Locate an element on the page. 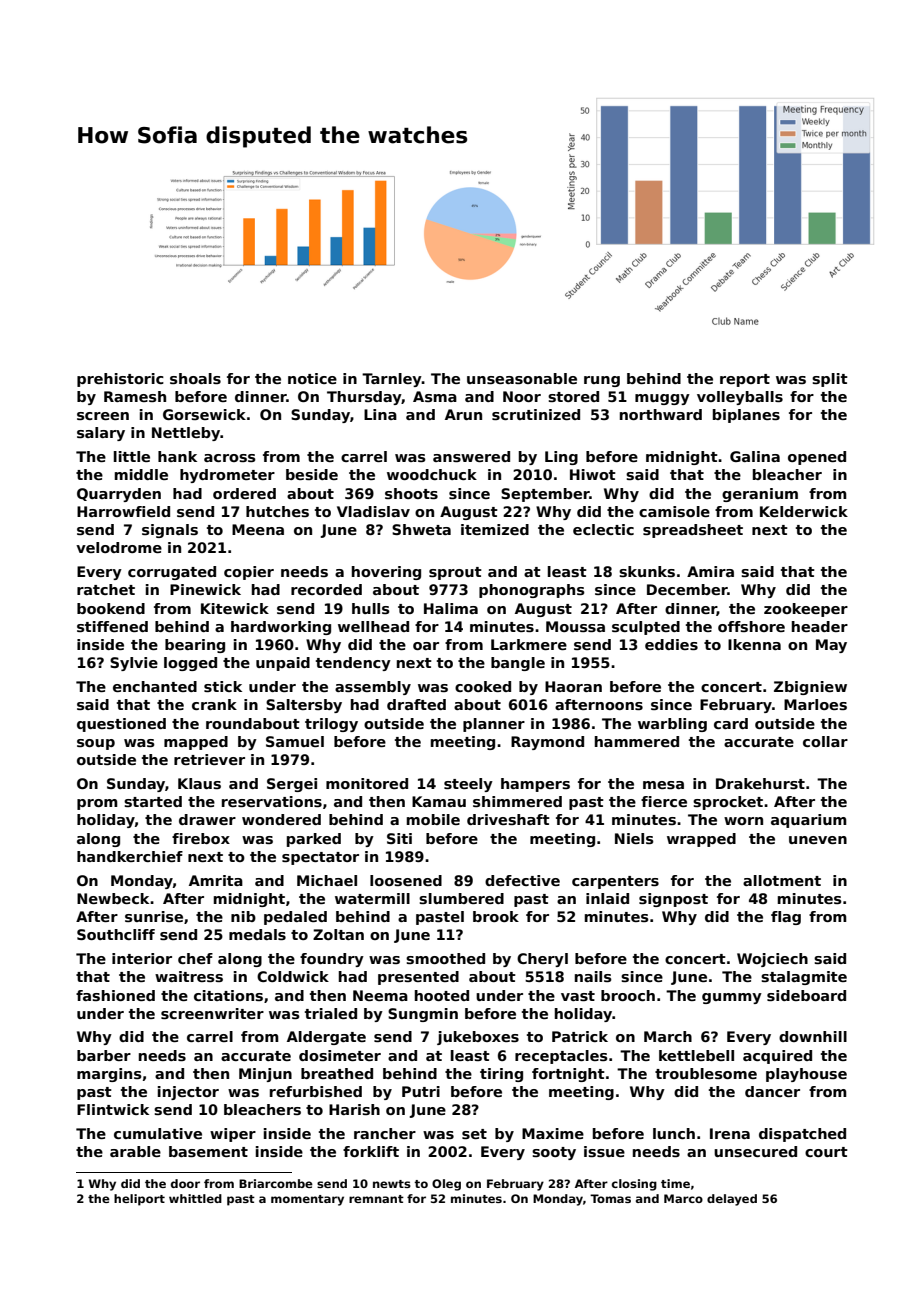 The image size is (924, 1308). medals is located at coordinates (257, 934).
